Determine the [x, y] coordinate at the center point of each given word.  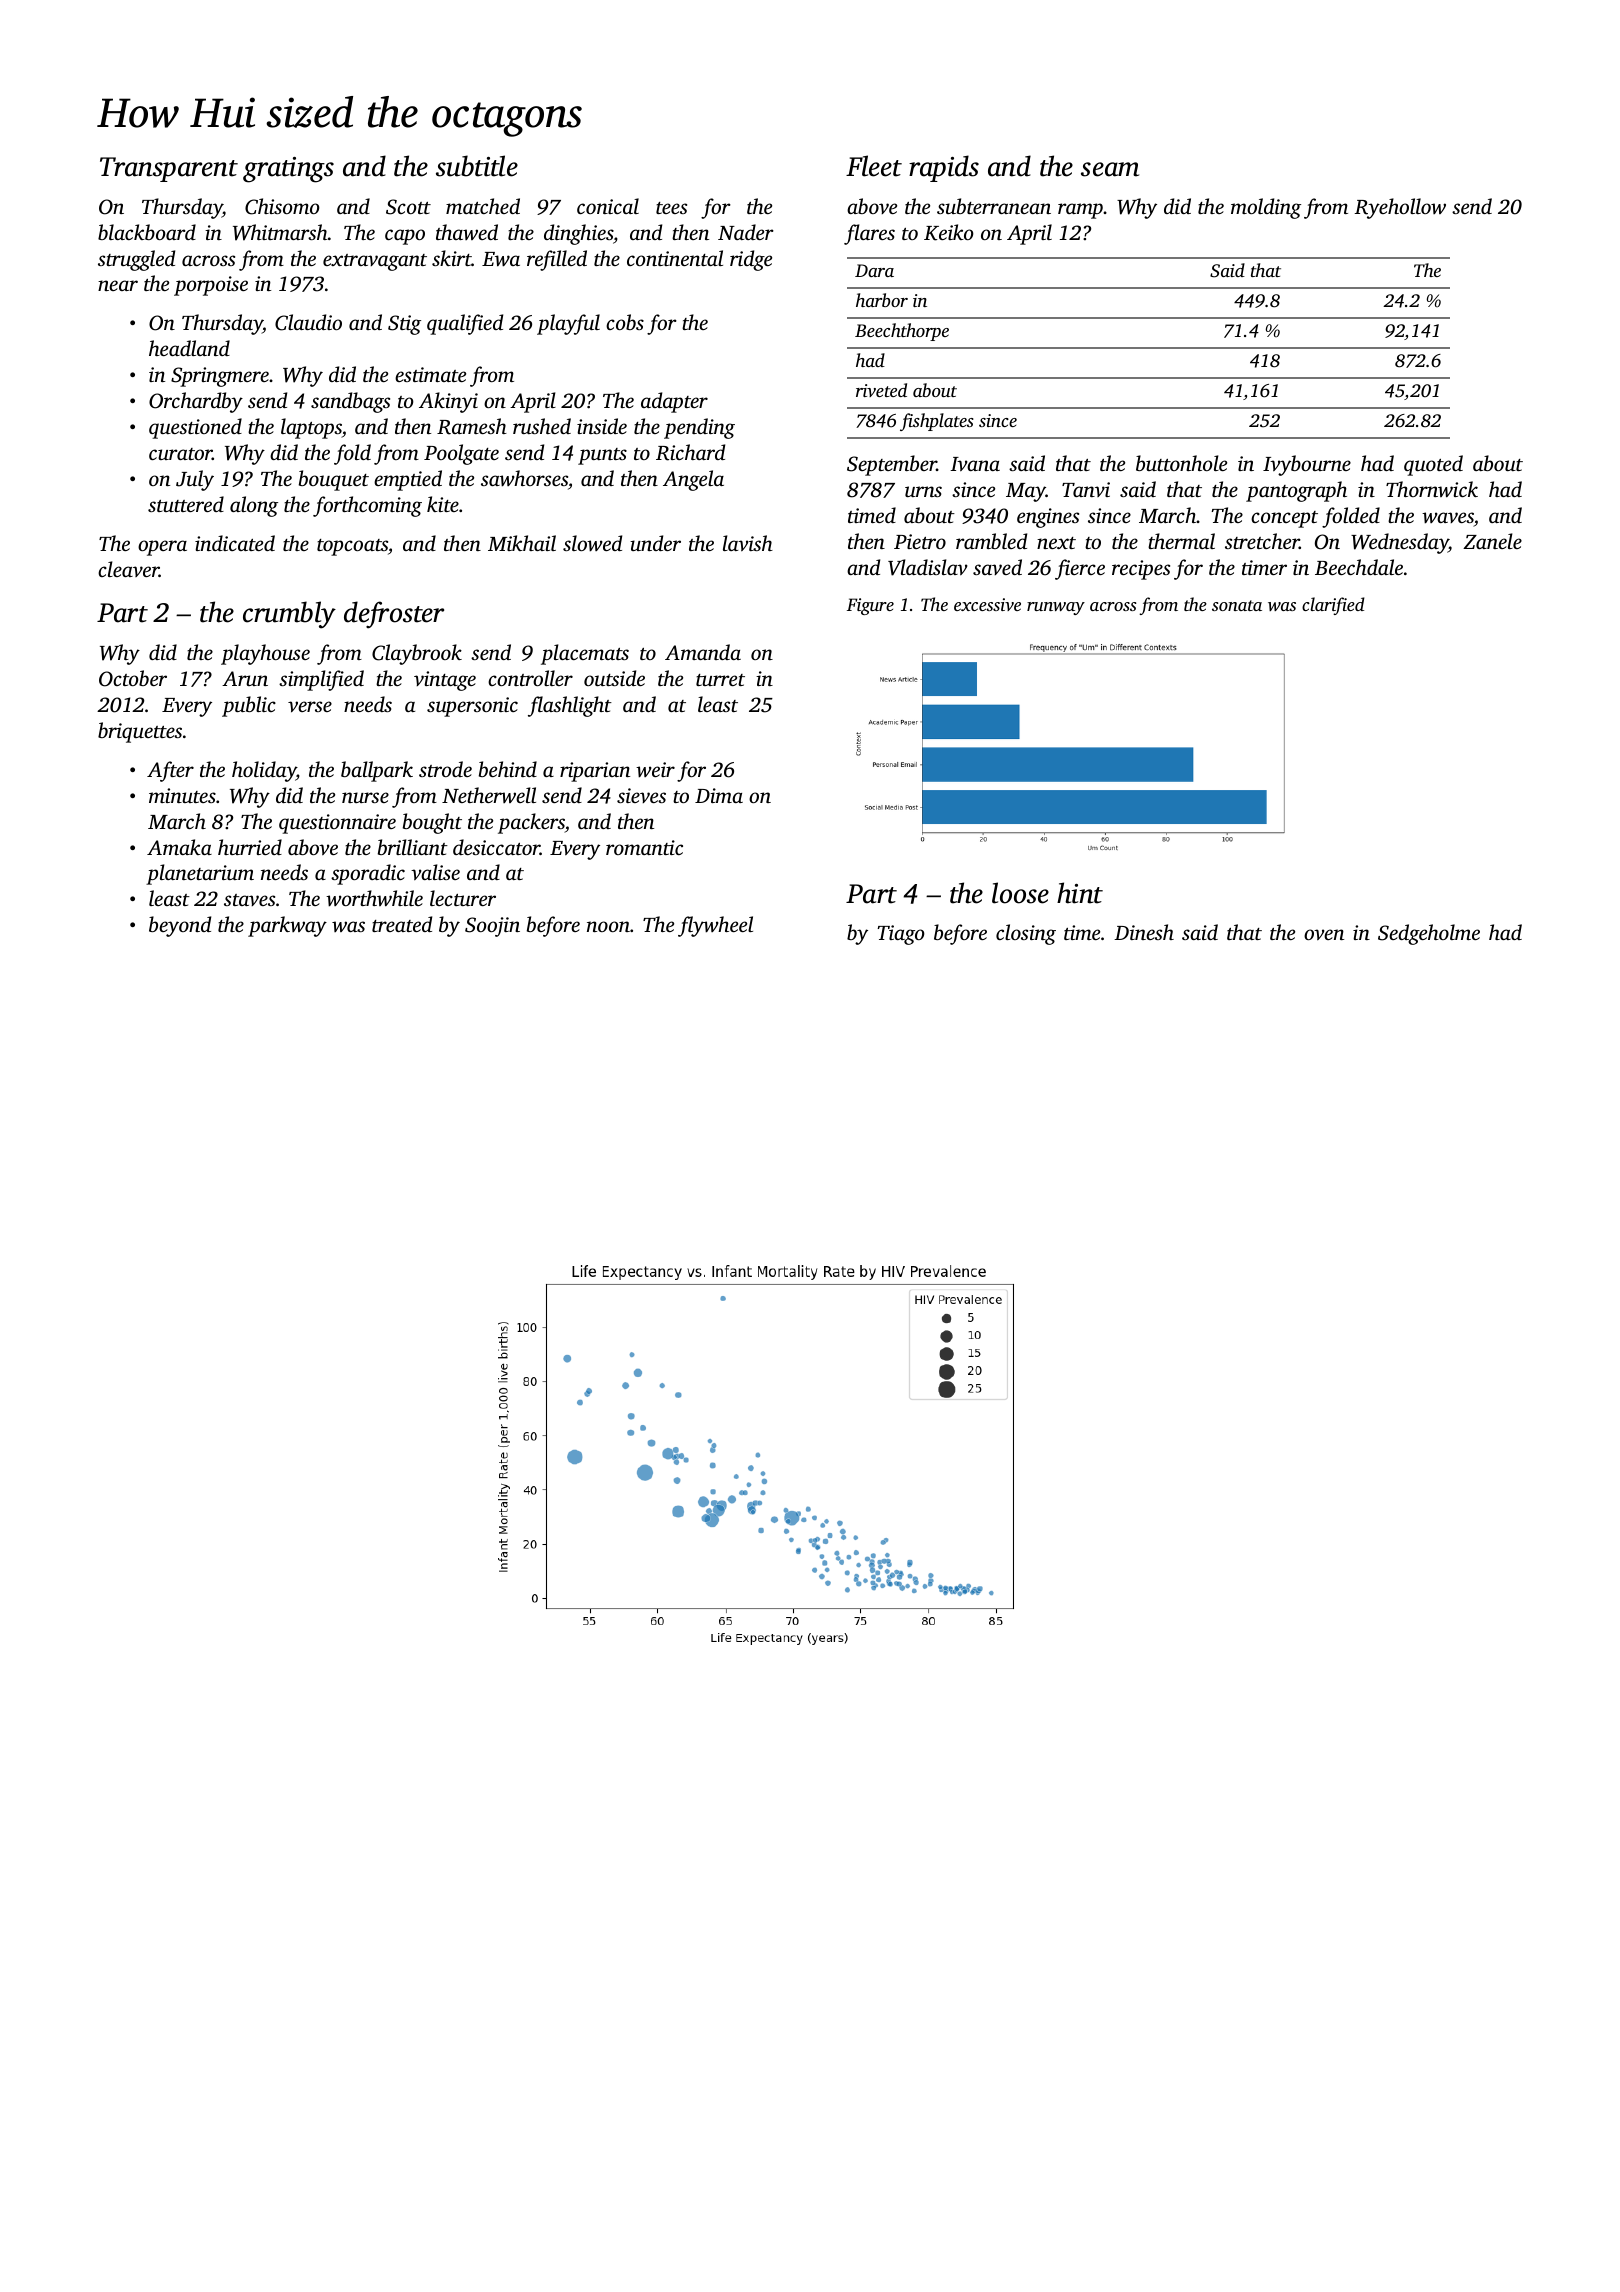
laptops [311, 428]
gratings [288, 170]
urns [923, 491]
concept [1284, 519]
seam [1110, 169]
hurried [250, 847]
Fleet [874, 166]
